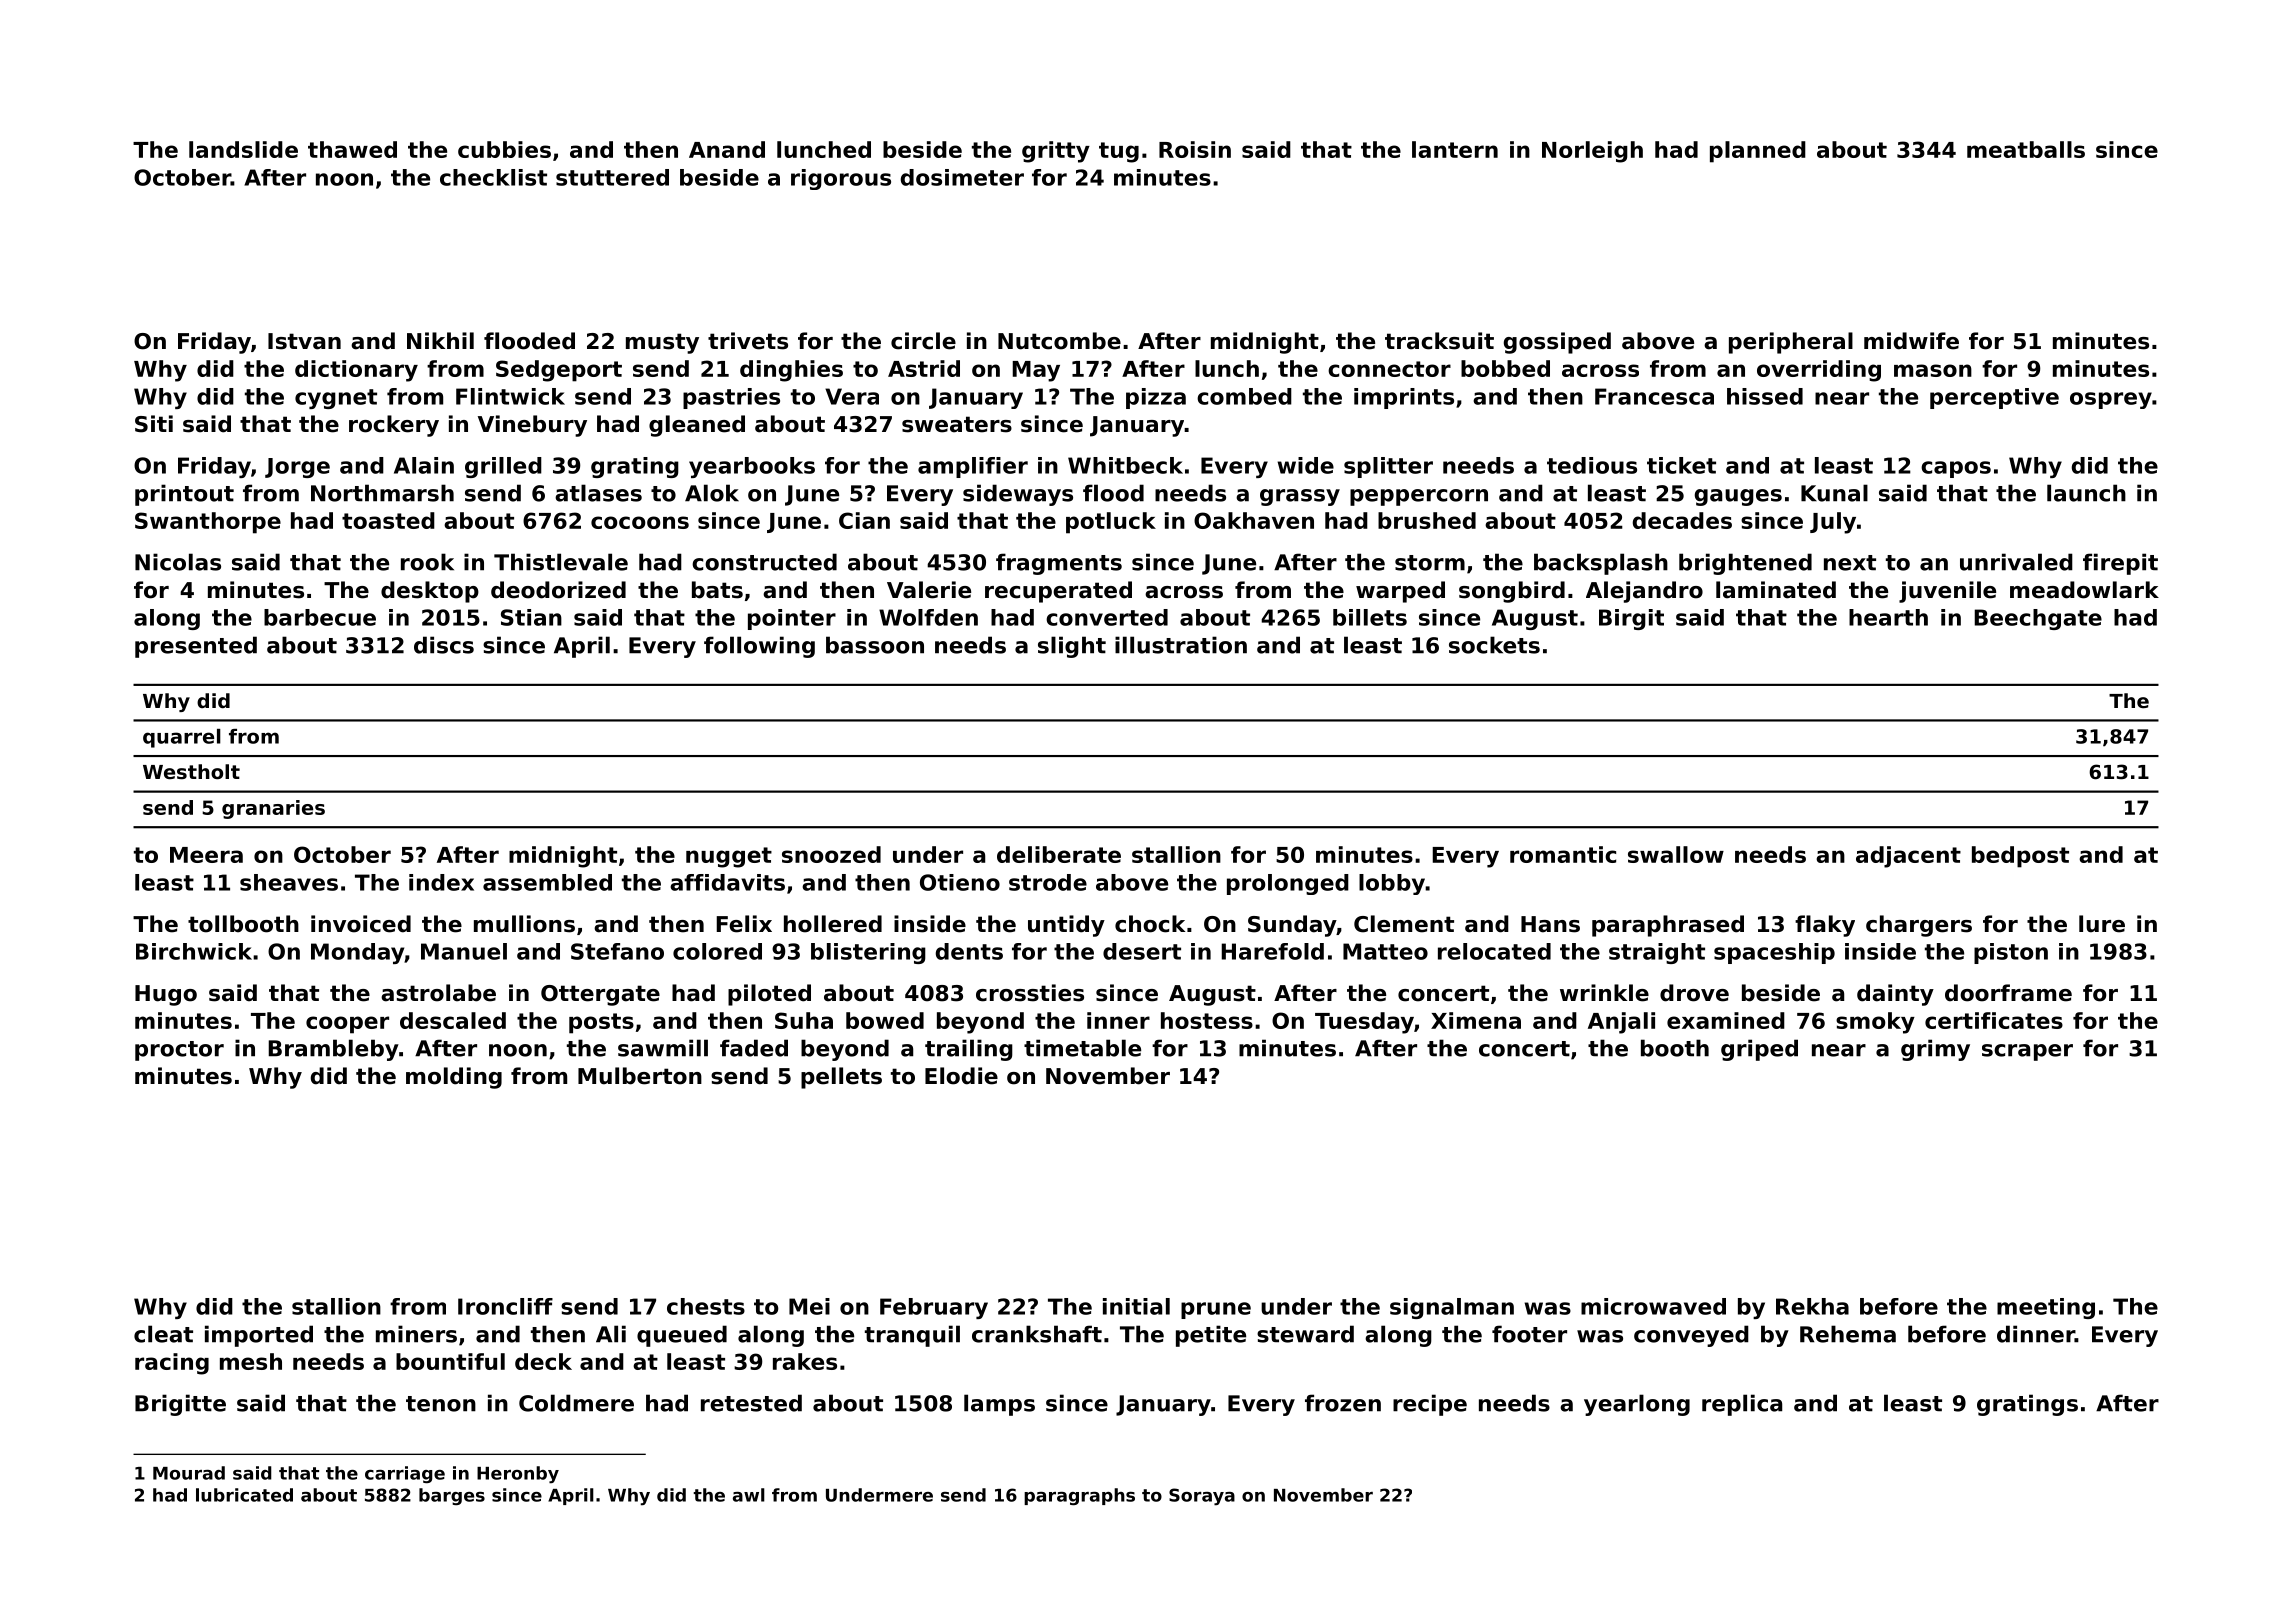 The image size is (2292, 1620). What do you see at coordinates (1758, 152) in the screenshot?
I see `planned` at bounding box center [1758, 152].
